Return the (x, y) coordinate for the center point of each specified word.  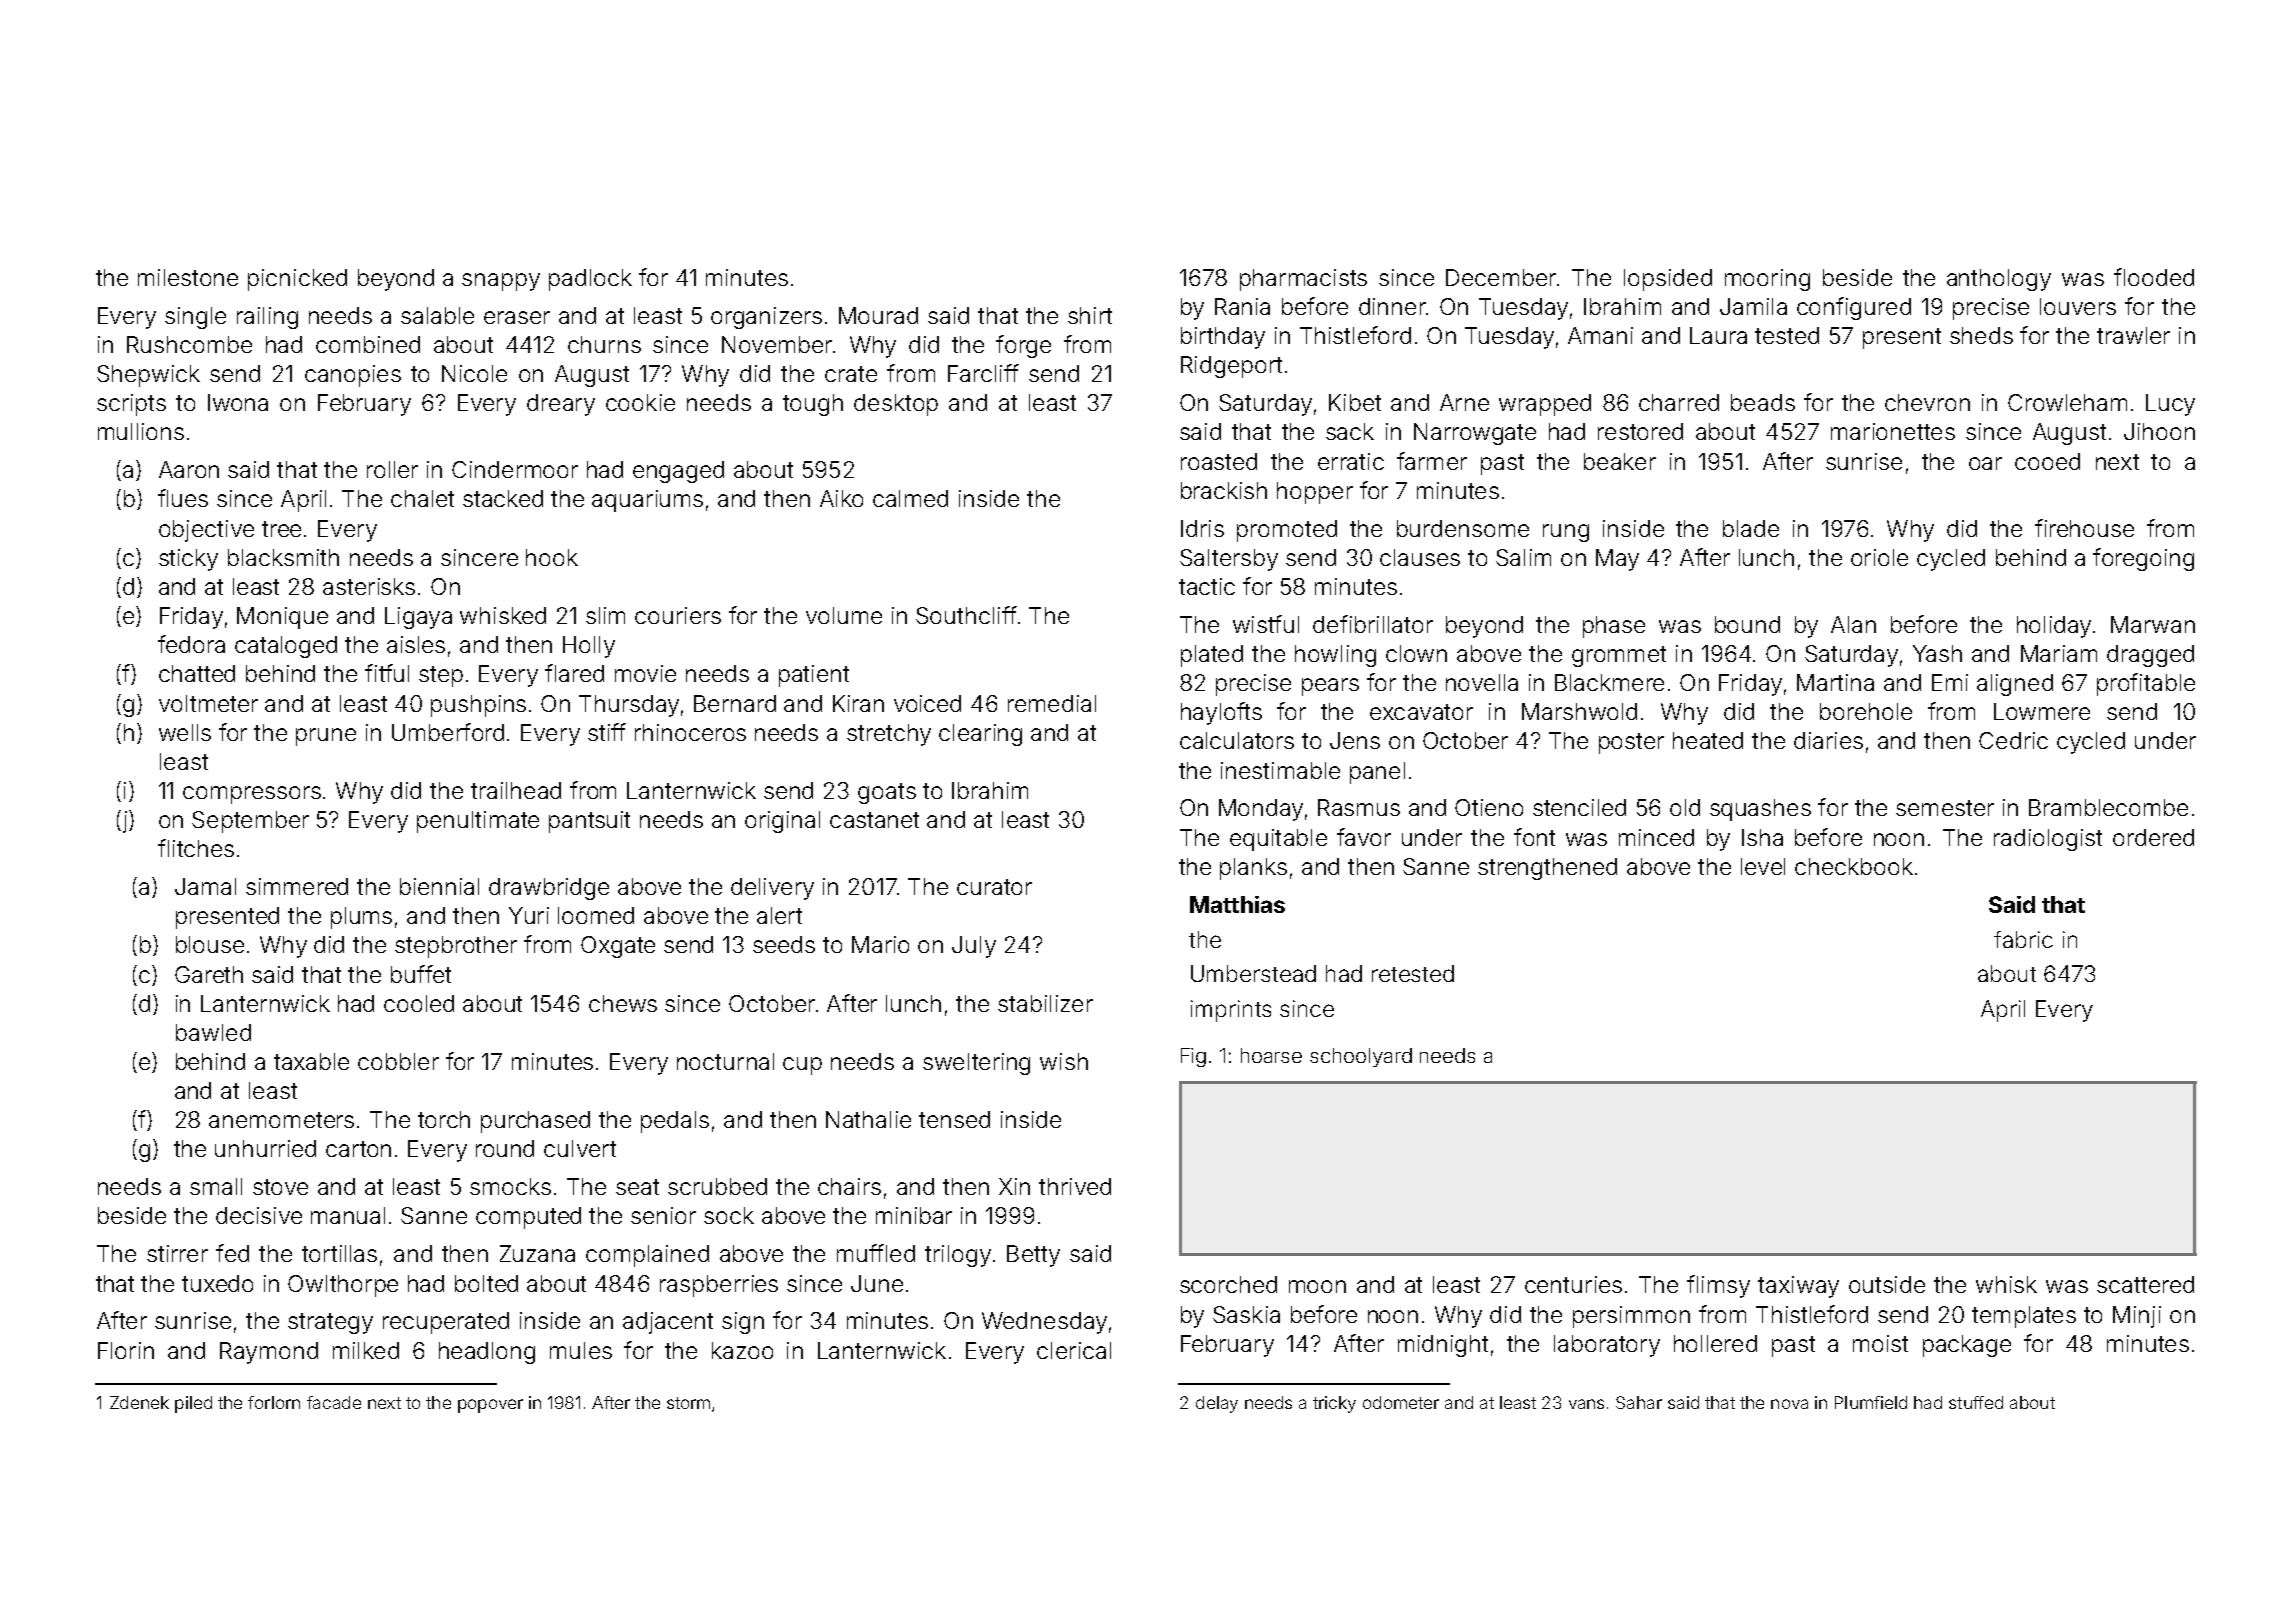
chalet (422, 498)
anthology (1999, 280)
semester (1945, 808)
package (1967, 1346)
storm (688, 1403)
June (877, 1283)
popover (490, 1406)
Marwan (2153, 624)
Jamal (205, 886)
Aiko (841, 498)
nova (1789, 1404)
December (1501, 277)
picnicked (297, 280)
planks (1253, 869)
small (216, 1186)
